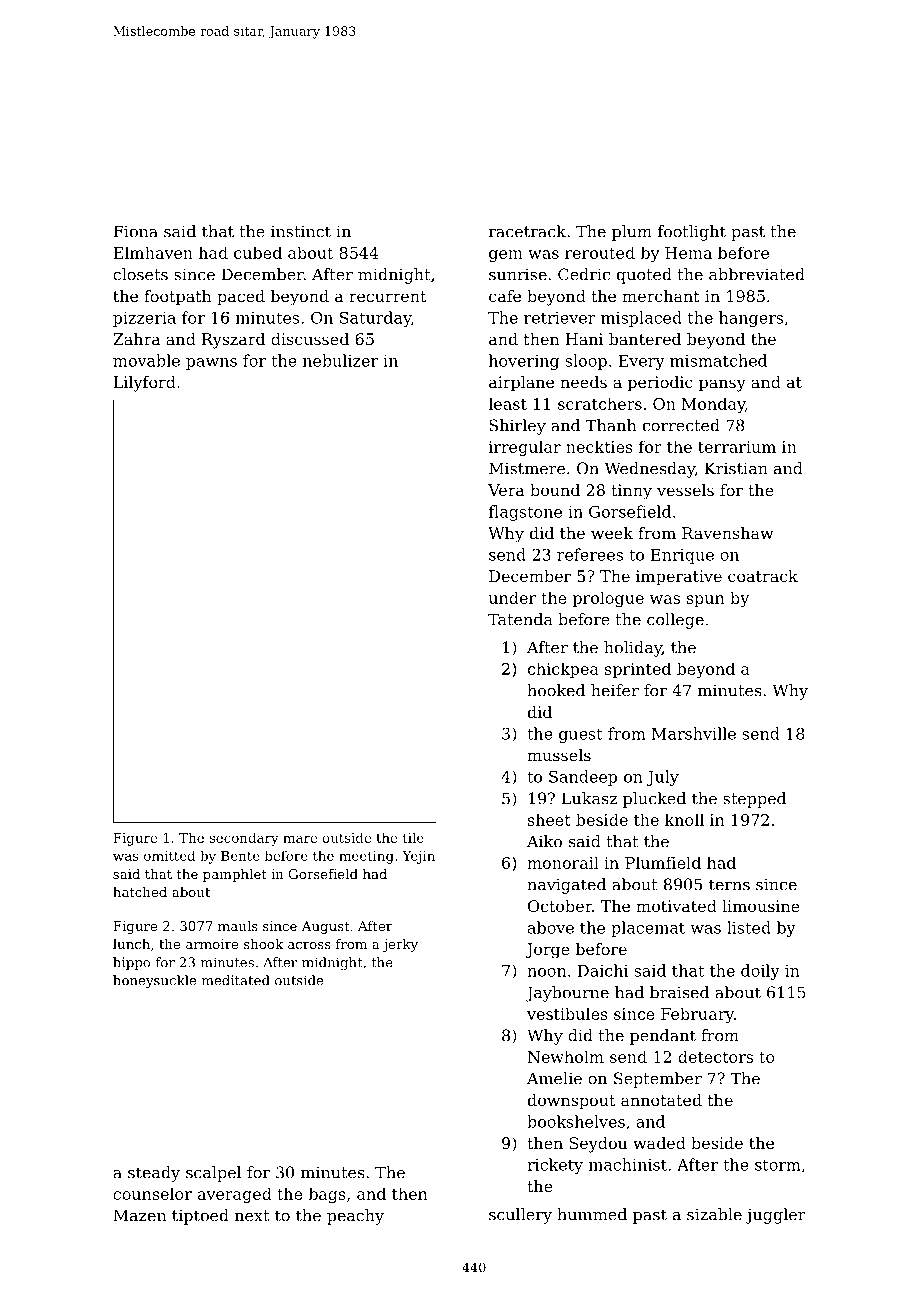 This screenshot has height=1311, width=924. Describe the element at coordinates (761, 906) in the screenshot. I see `limousine` at that location.
